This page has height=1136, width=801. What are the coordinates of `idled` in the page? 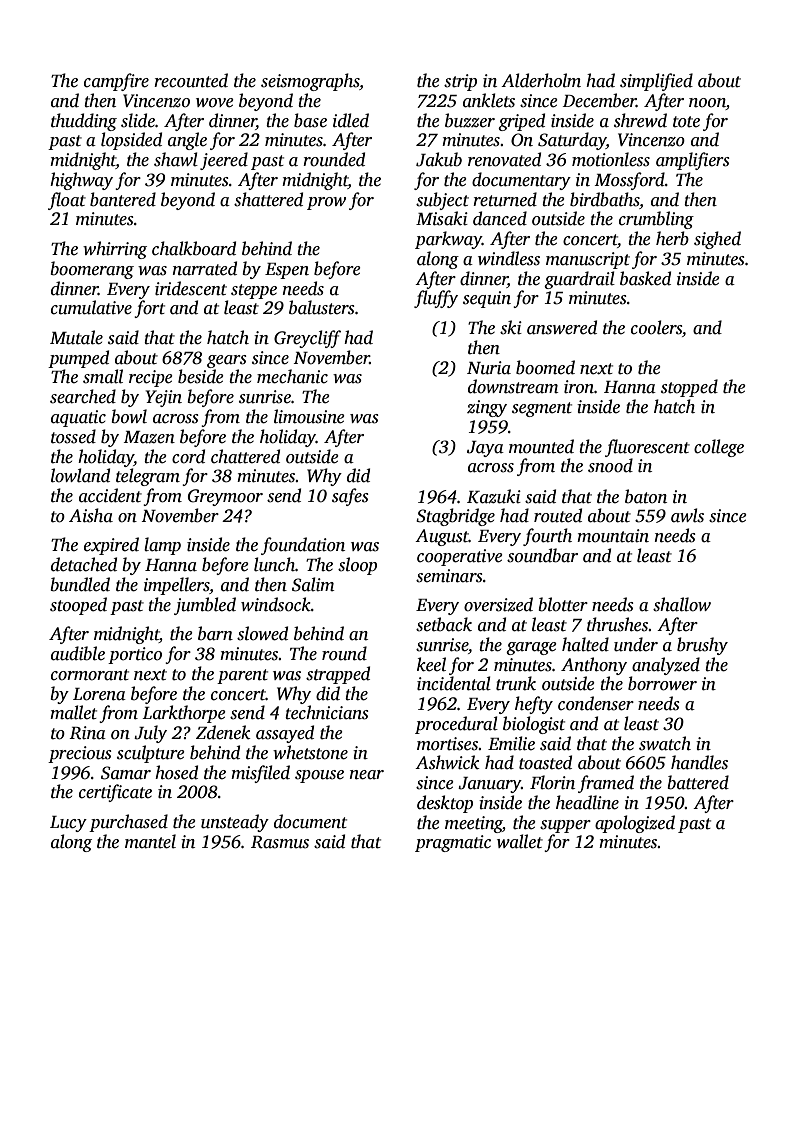 It's located at (351, 120).
